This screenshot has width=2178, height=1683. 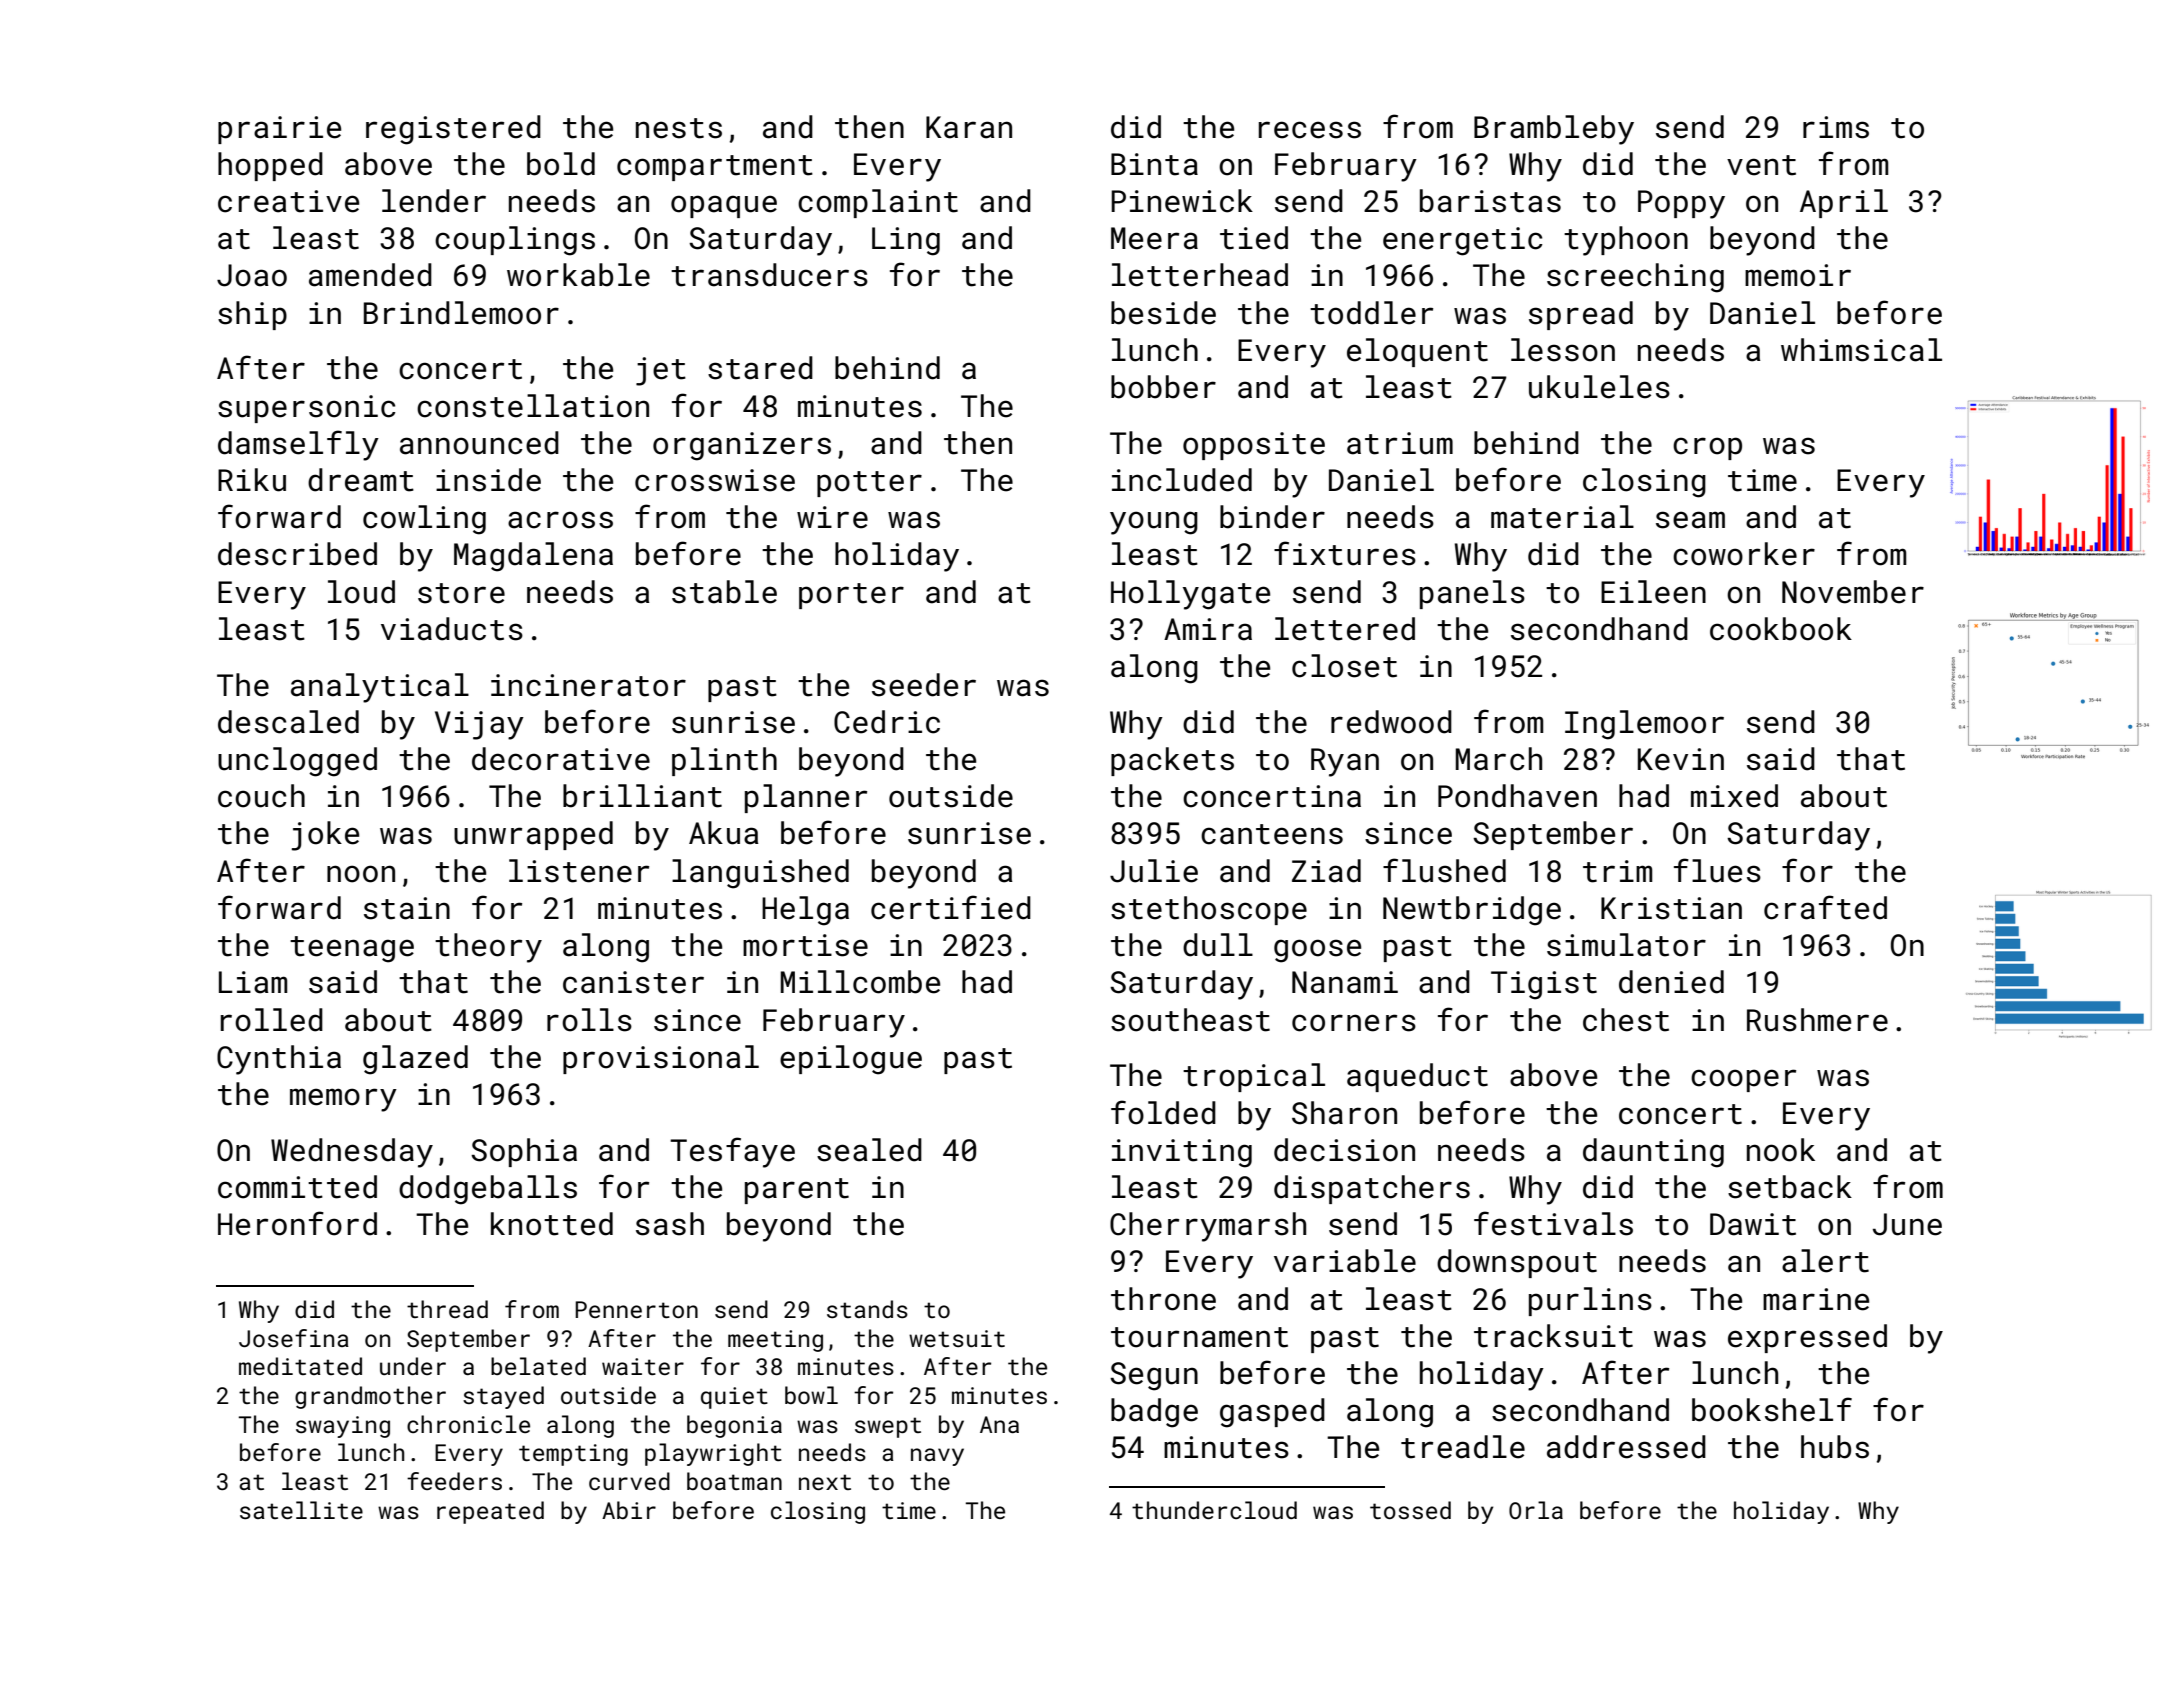 What do you see at coordinates (1790, 1187) in the screenshot?
I see `setback` at bounding box center [1790, 1187].
